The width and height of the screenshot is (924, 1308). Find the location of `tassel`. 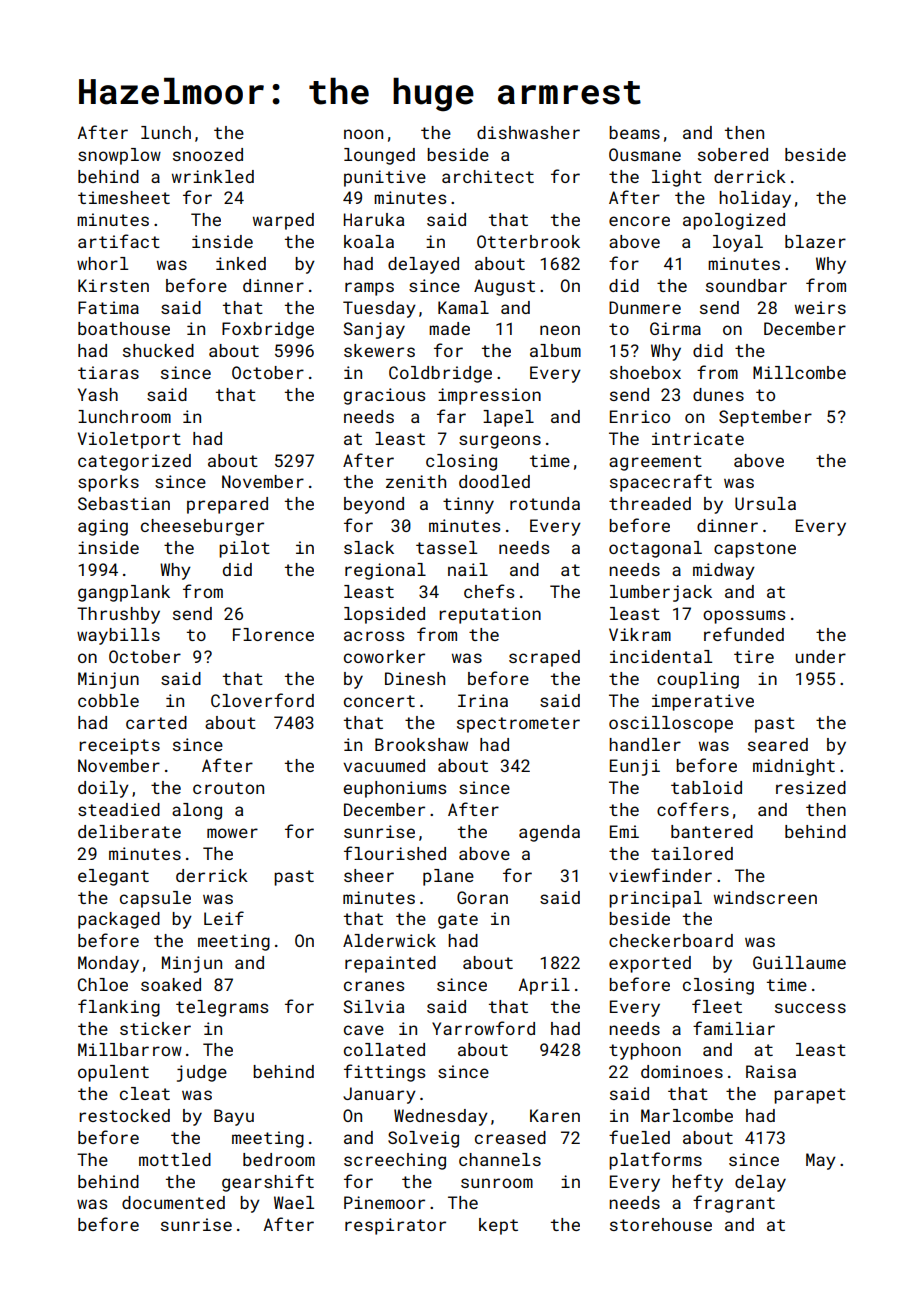

tassel is located at coordinates (446, 547).
